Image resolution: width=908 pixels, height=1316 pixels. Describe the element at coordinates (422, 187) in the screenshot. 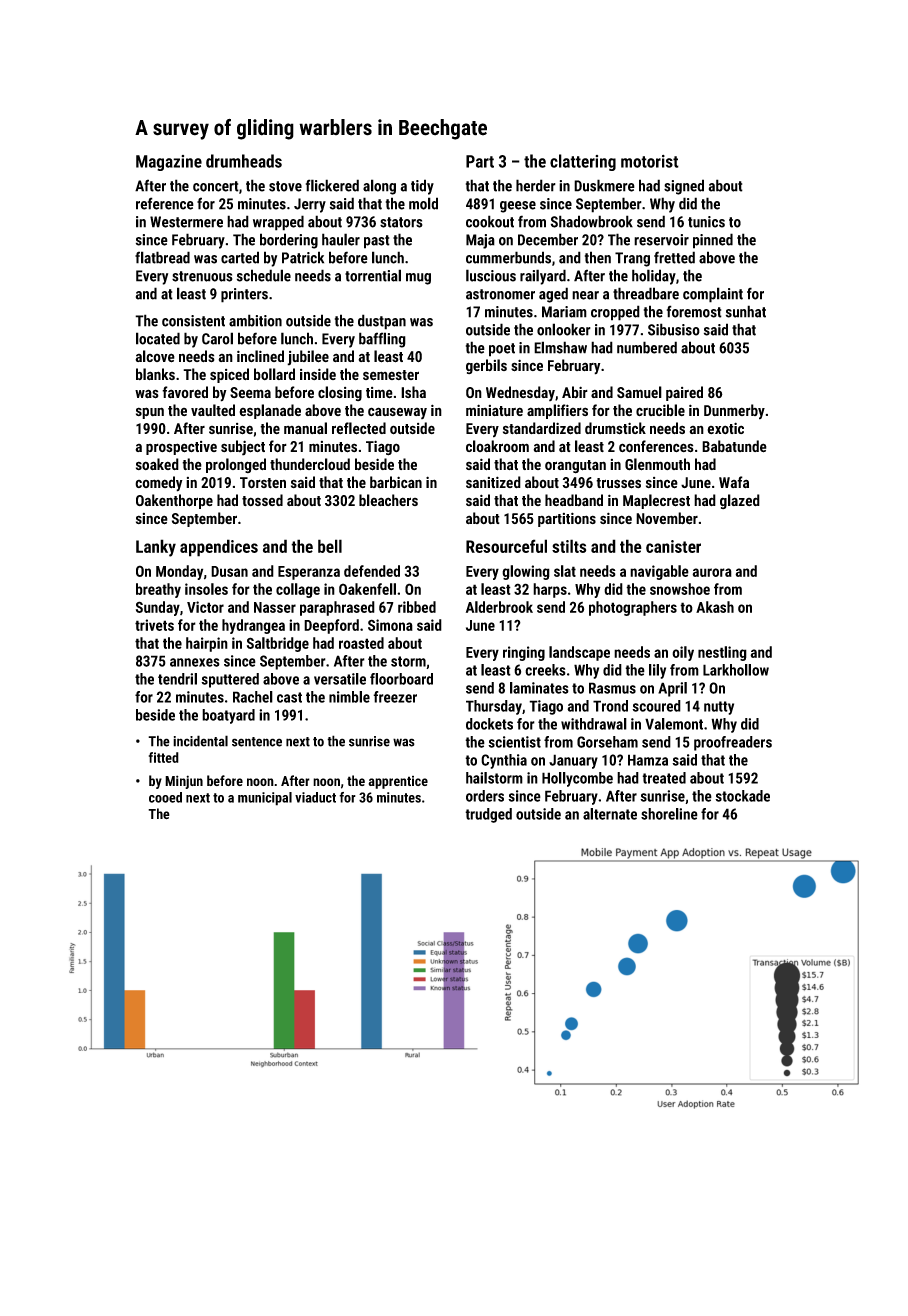

I see `tidy` at that location.
